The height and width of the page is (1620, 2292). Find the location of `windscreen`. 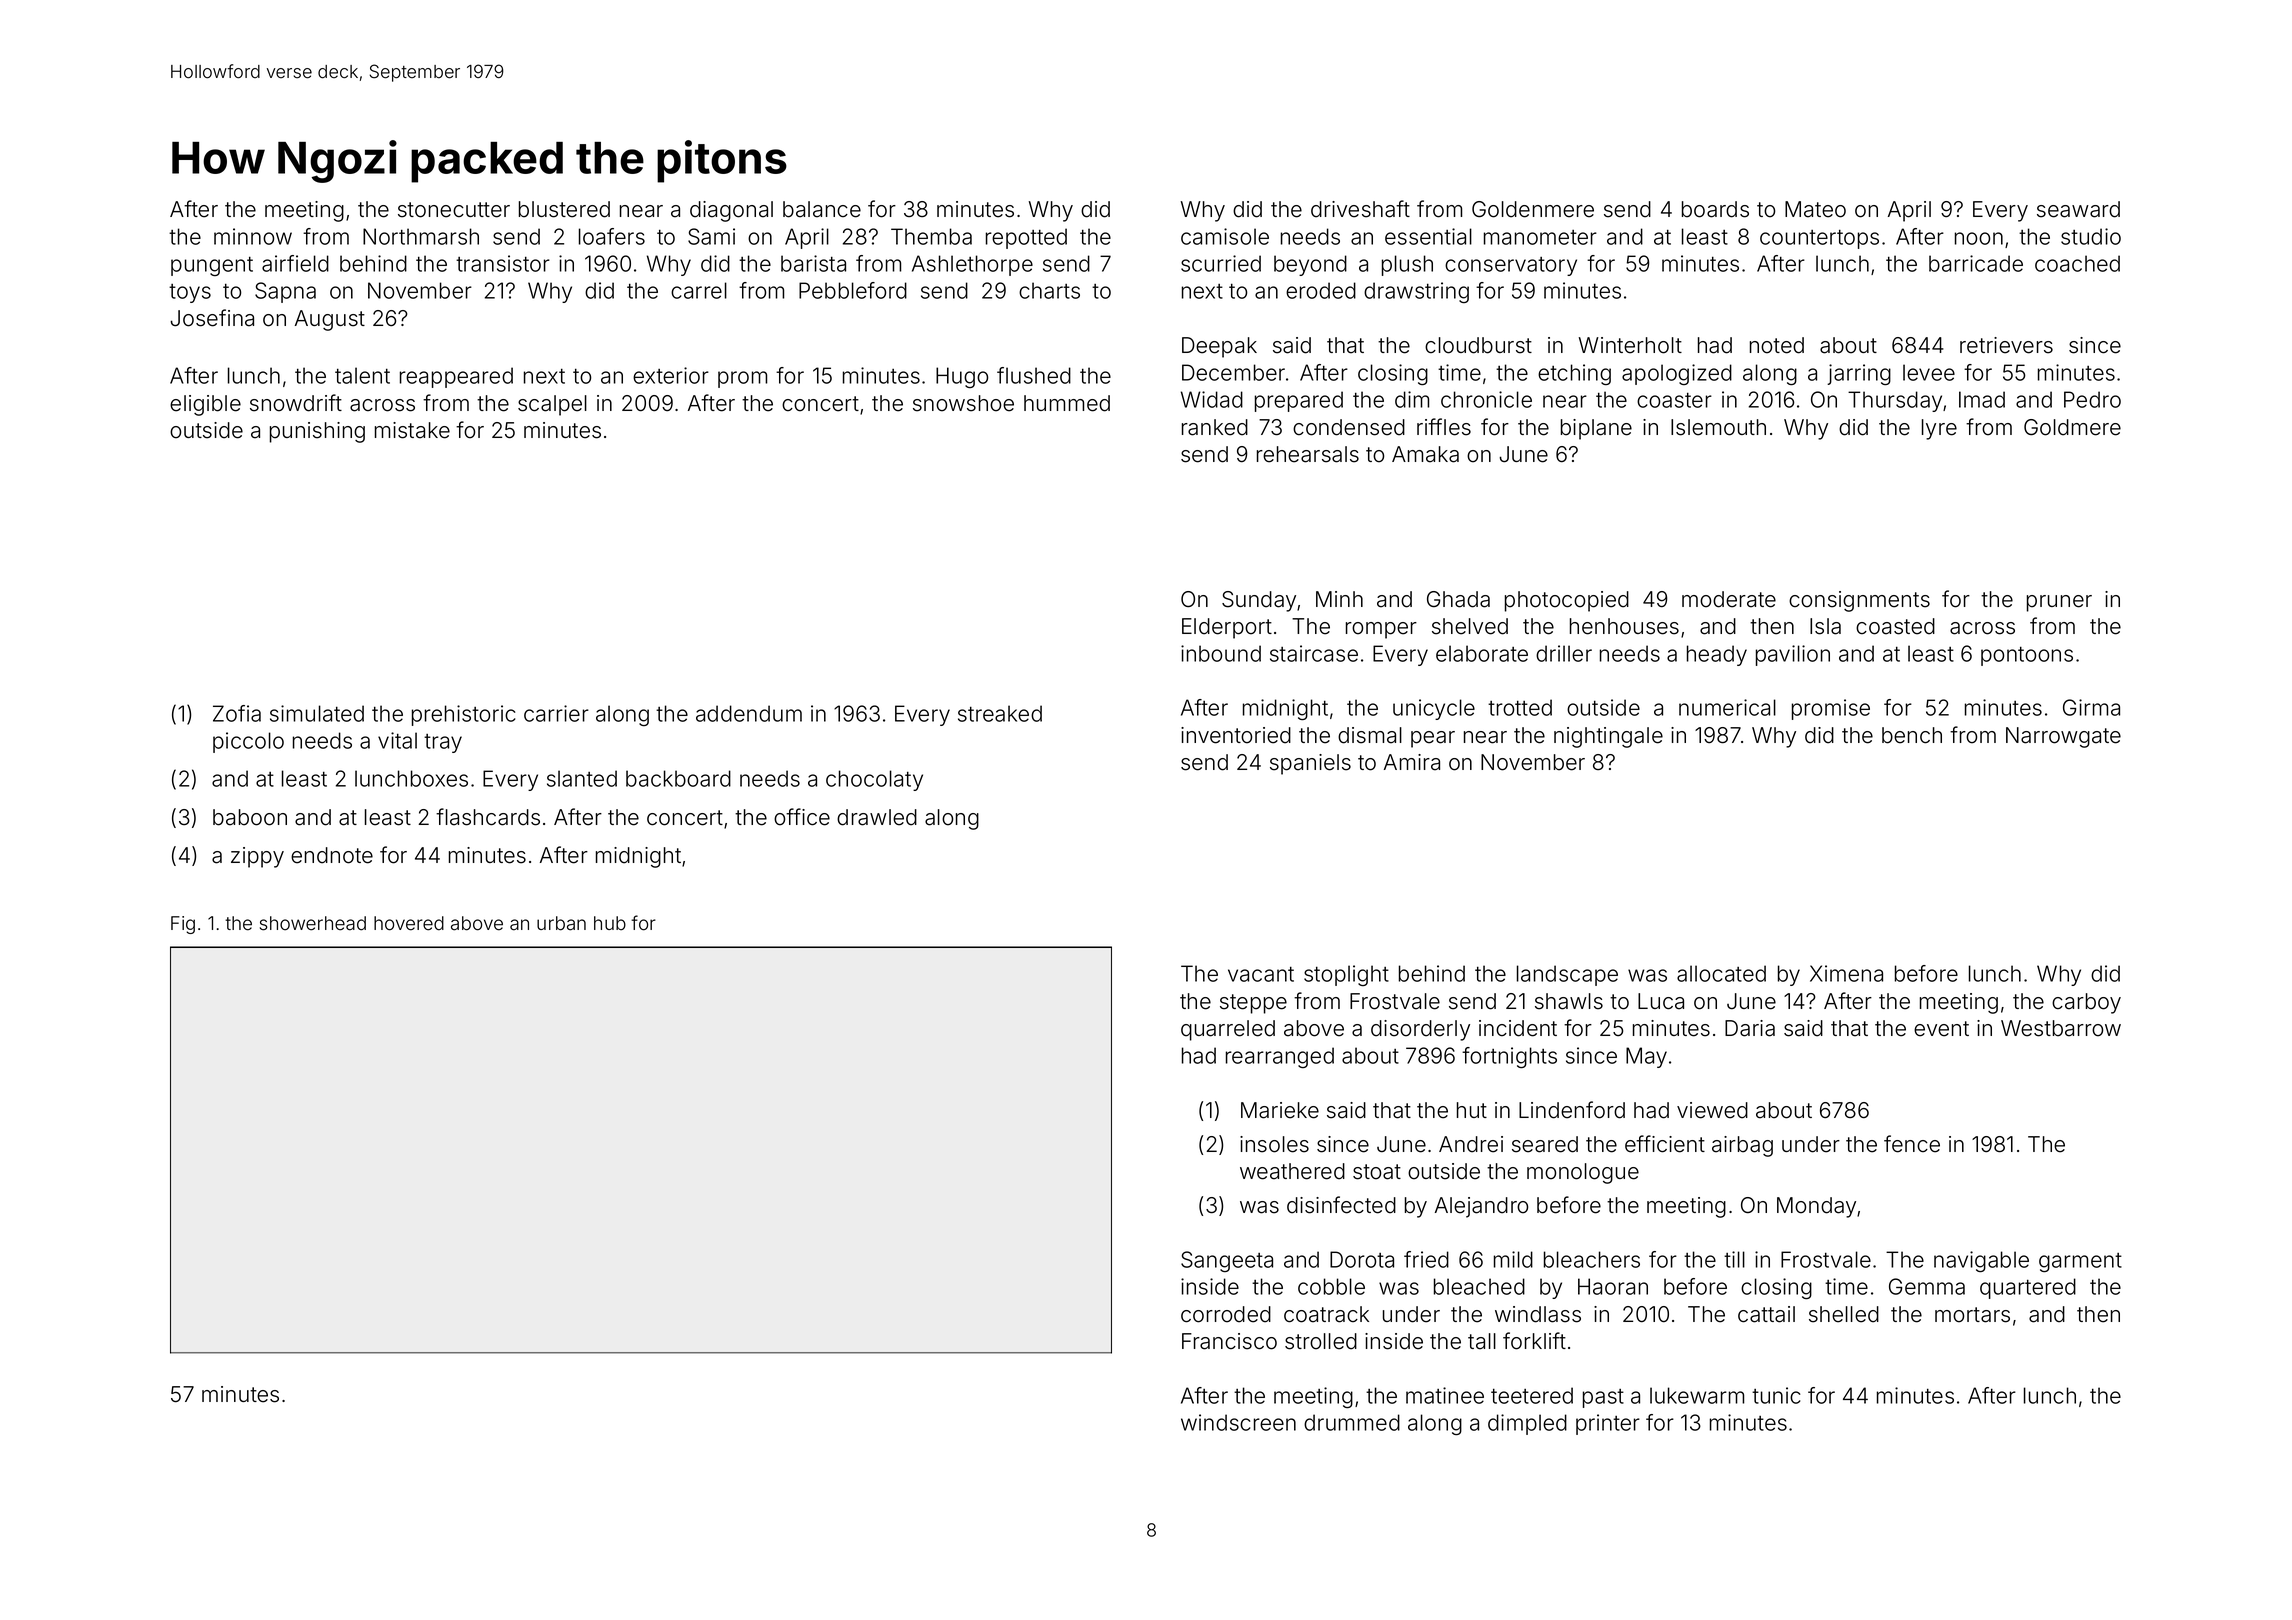

windscreen is located at coordinates (1238, 1422).
